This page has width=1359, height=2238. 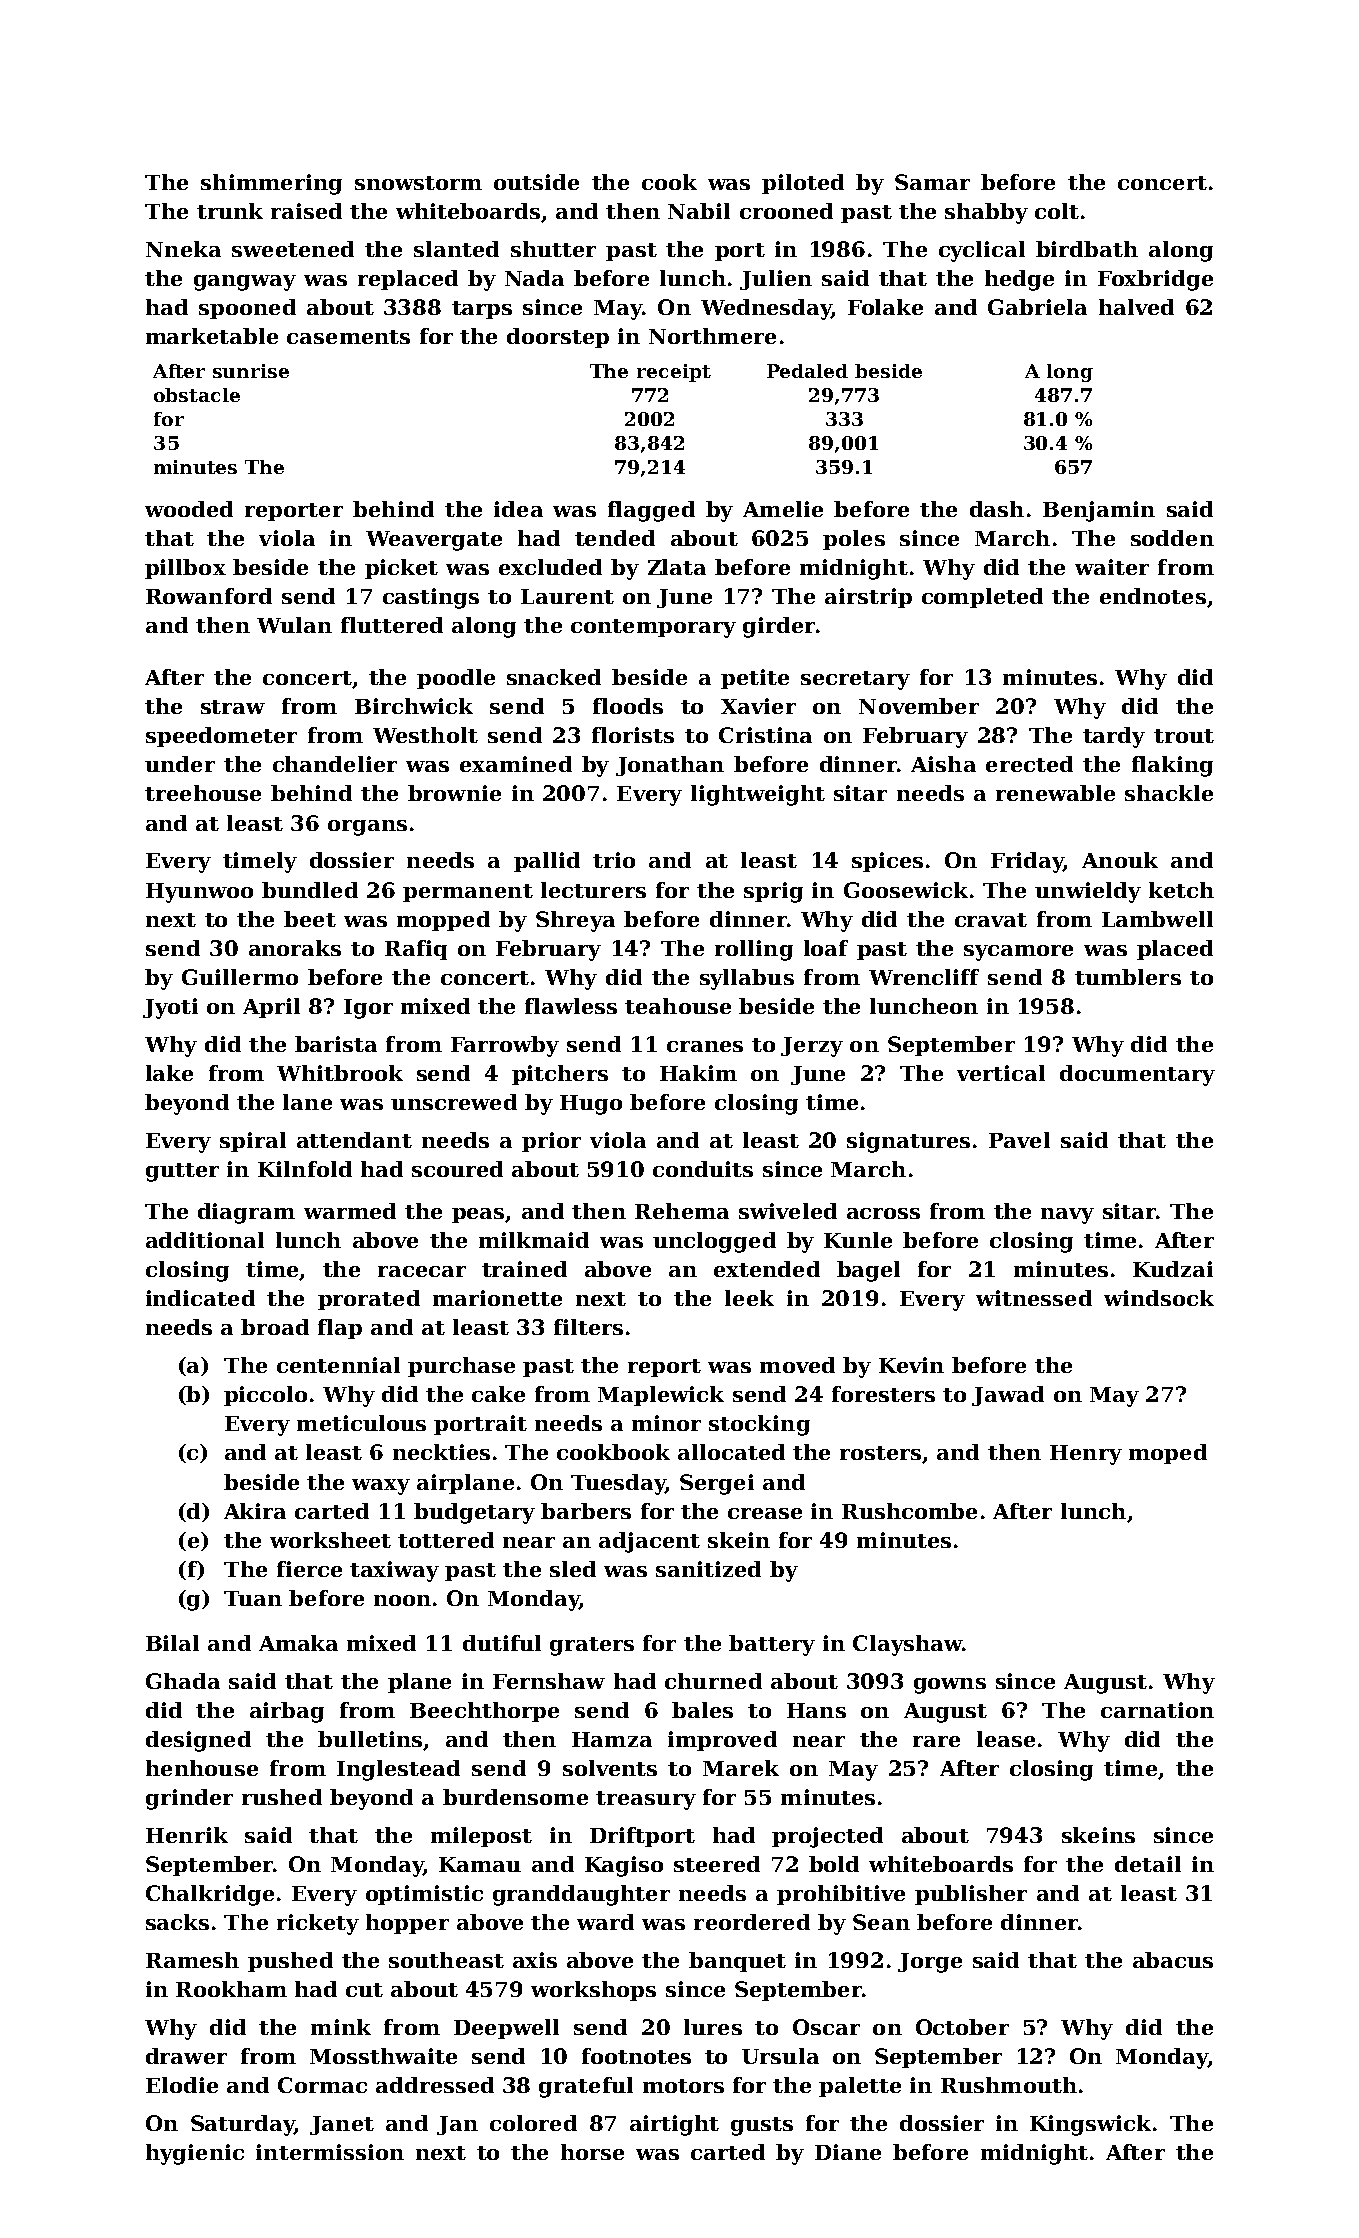 What do you see at coordinates (180, 764) in the page?
I see `under` at bounding box center [180, 764].
